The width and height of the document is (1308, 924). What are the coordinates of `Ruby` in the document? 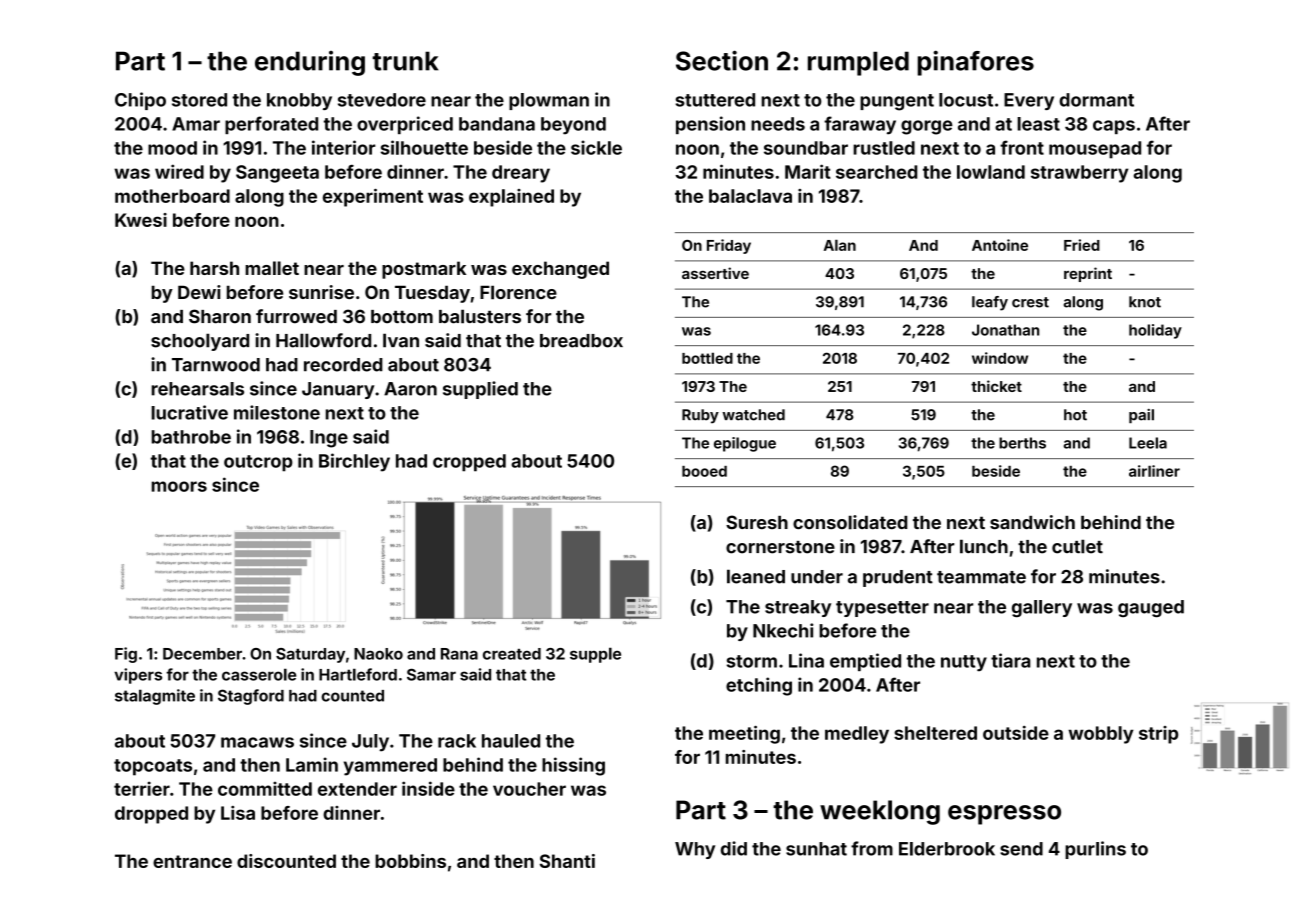 It's located at (700, 416).
